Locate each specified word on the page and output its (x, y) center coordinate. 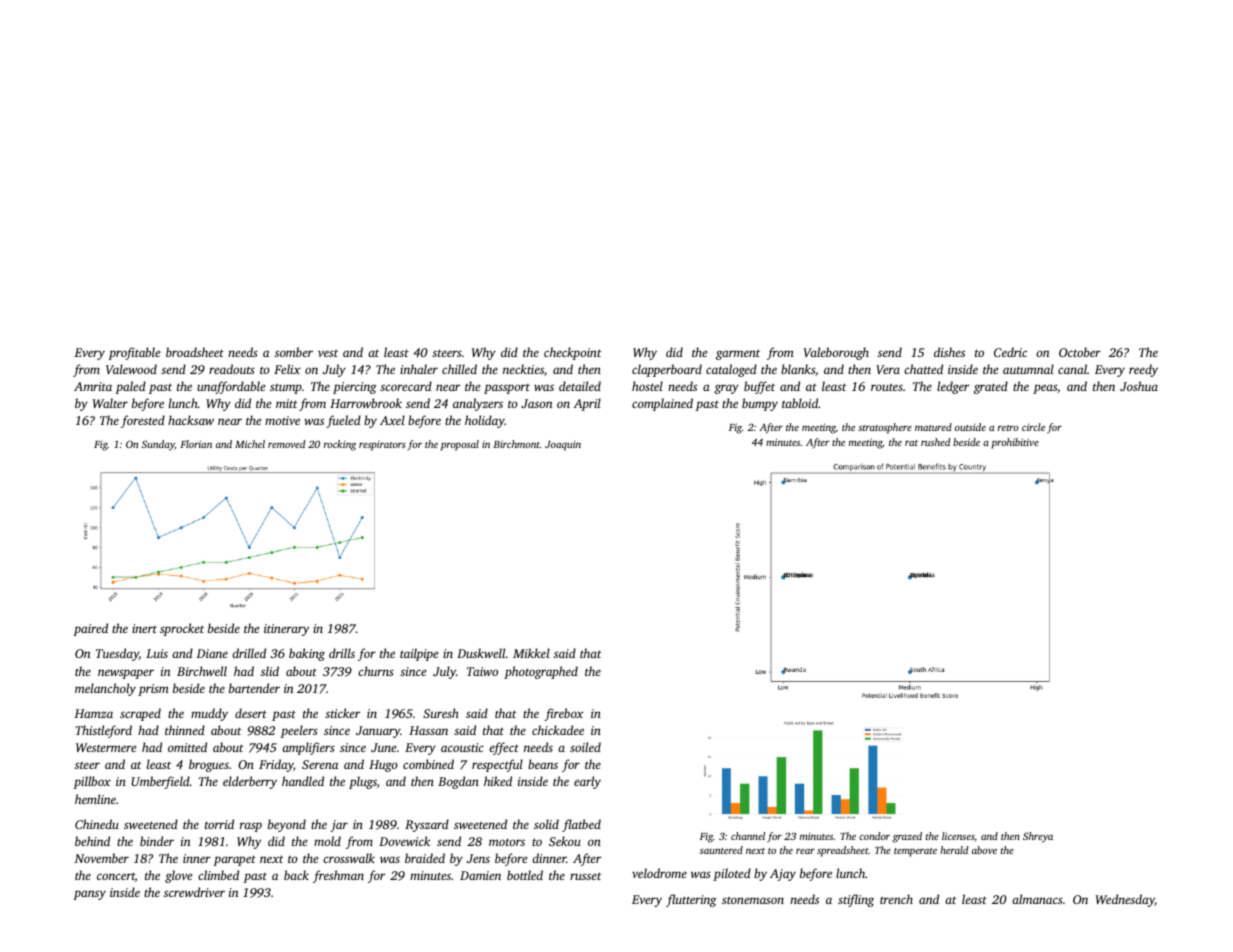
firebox (564, 714)
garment (738, 354)
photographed (541, 672)
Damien (480, 875)
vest (328, 353)
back (296, 875)
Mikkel (531, 653)
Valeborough (836, 353)
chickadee (558, 730)
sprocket (182, 629)
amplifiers (308, 748)
